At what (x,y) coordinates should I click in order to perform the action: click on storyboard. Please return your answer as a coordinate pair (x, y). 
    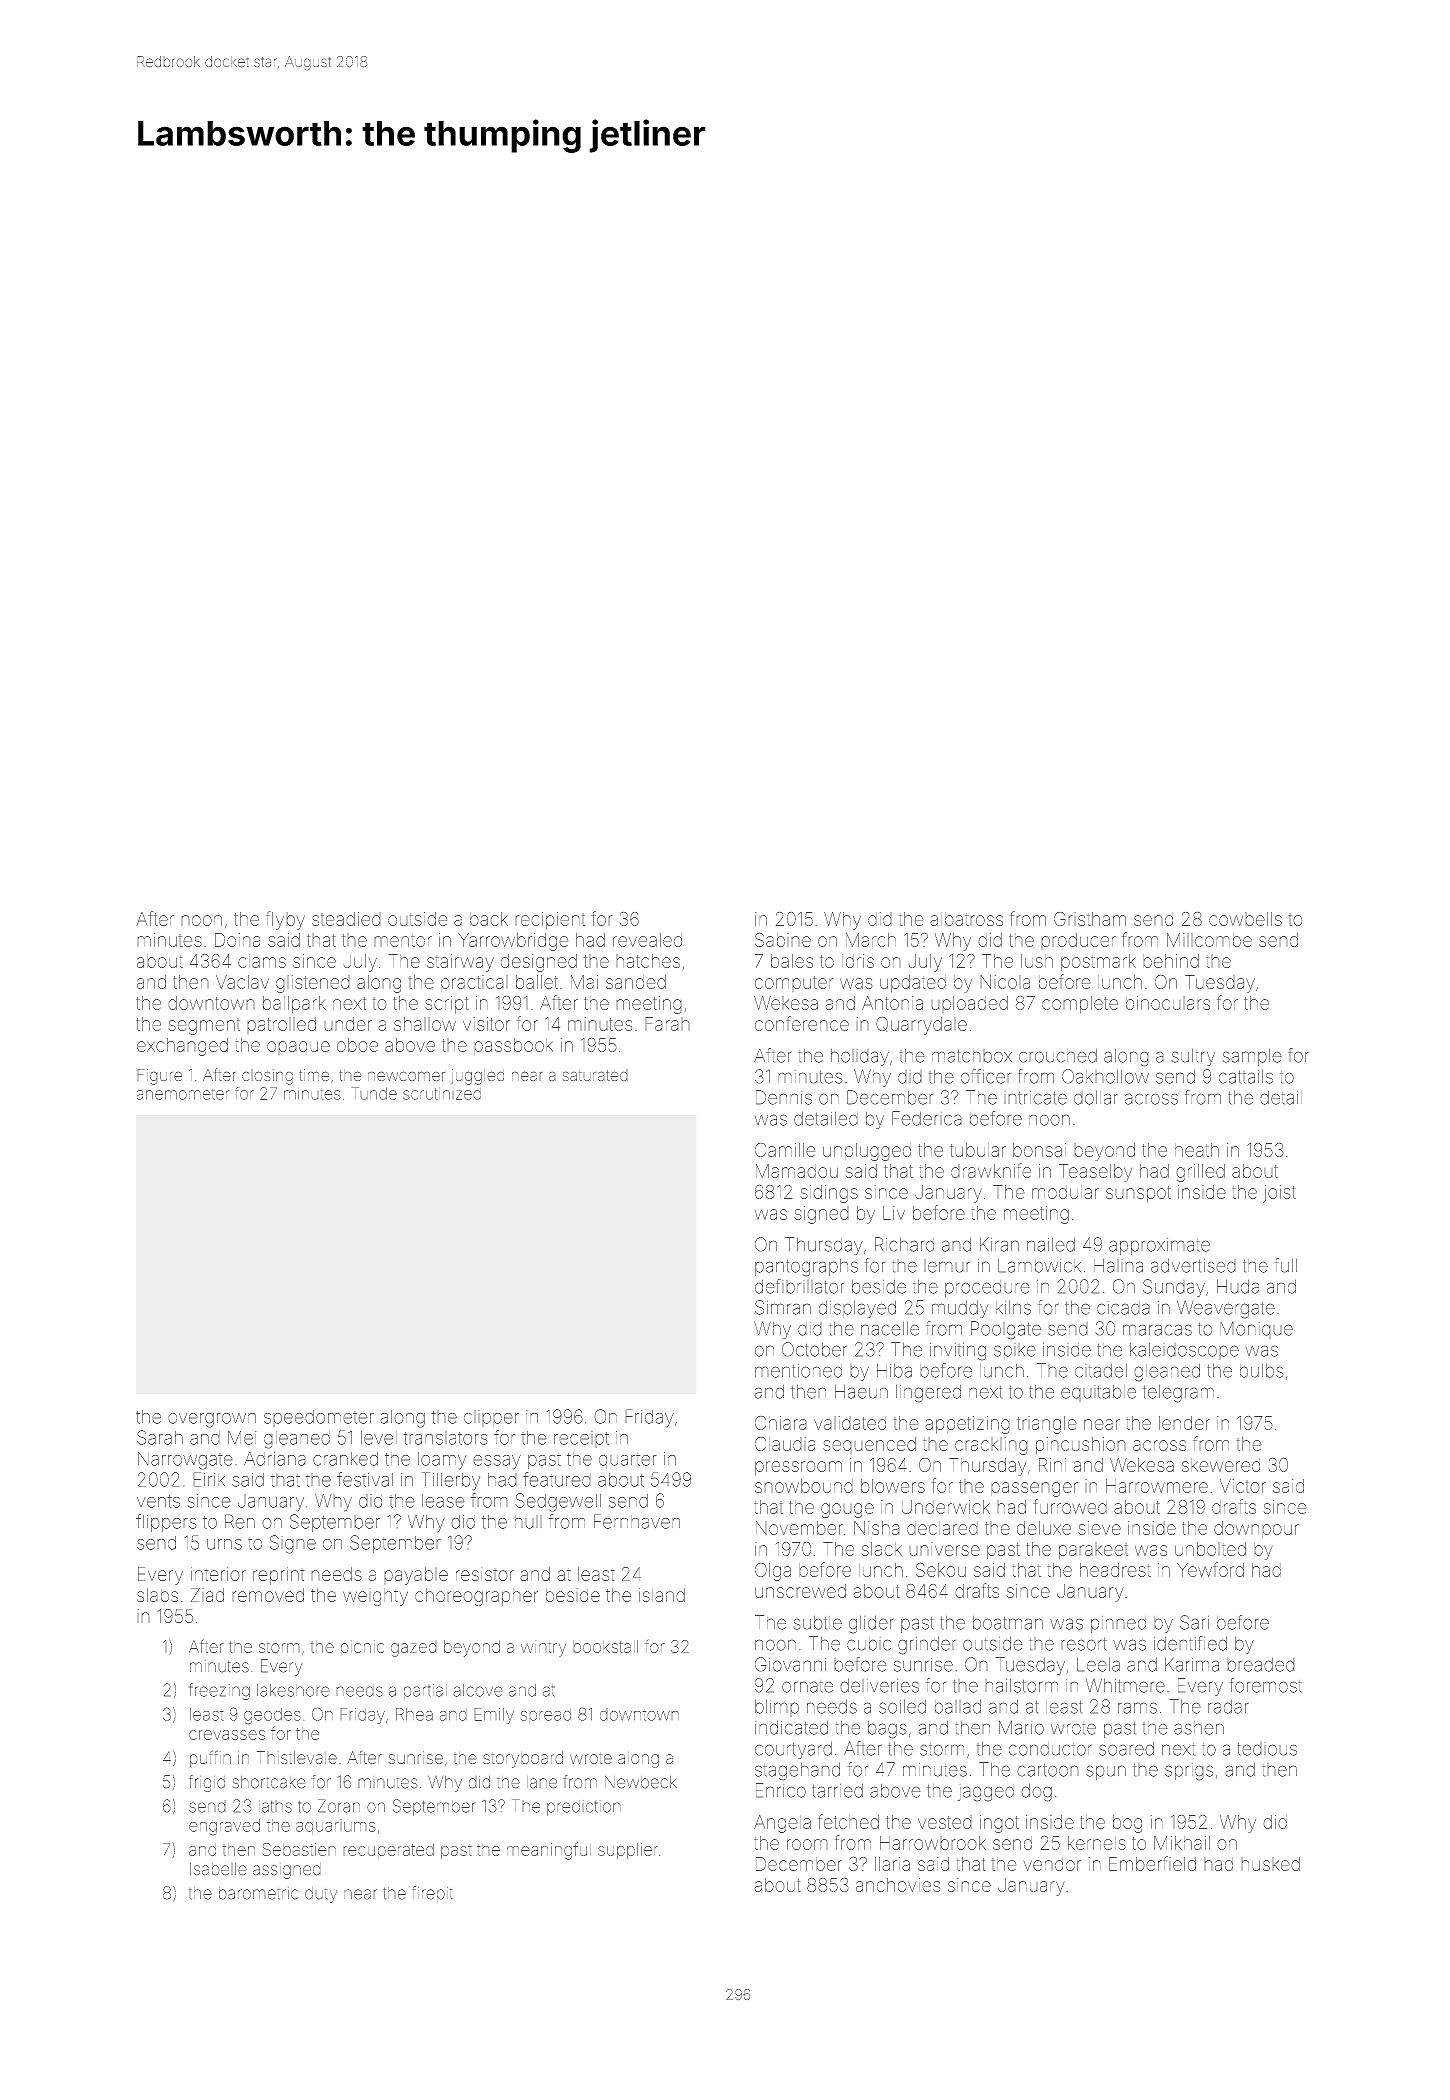
    Looking at the image, I should click on (523, 1759).
